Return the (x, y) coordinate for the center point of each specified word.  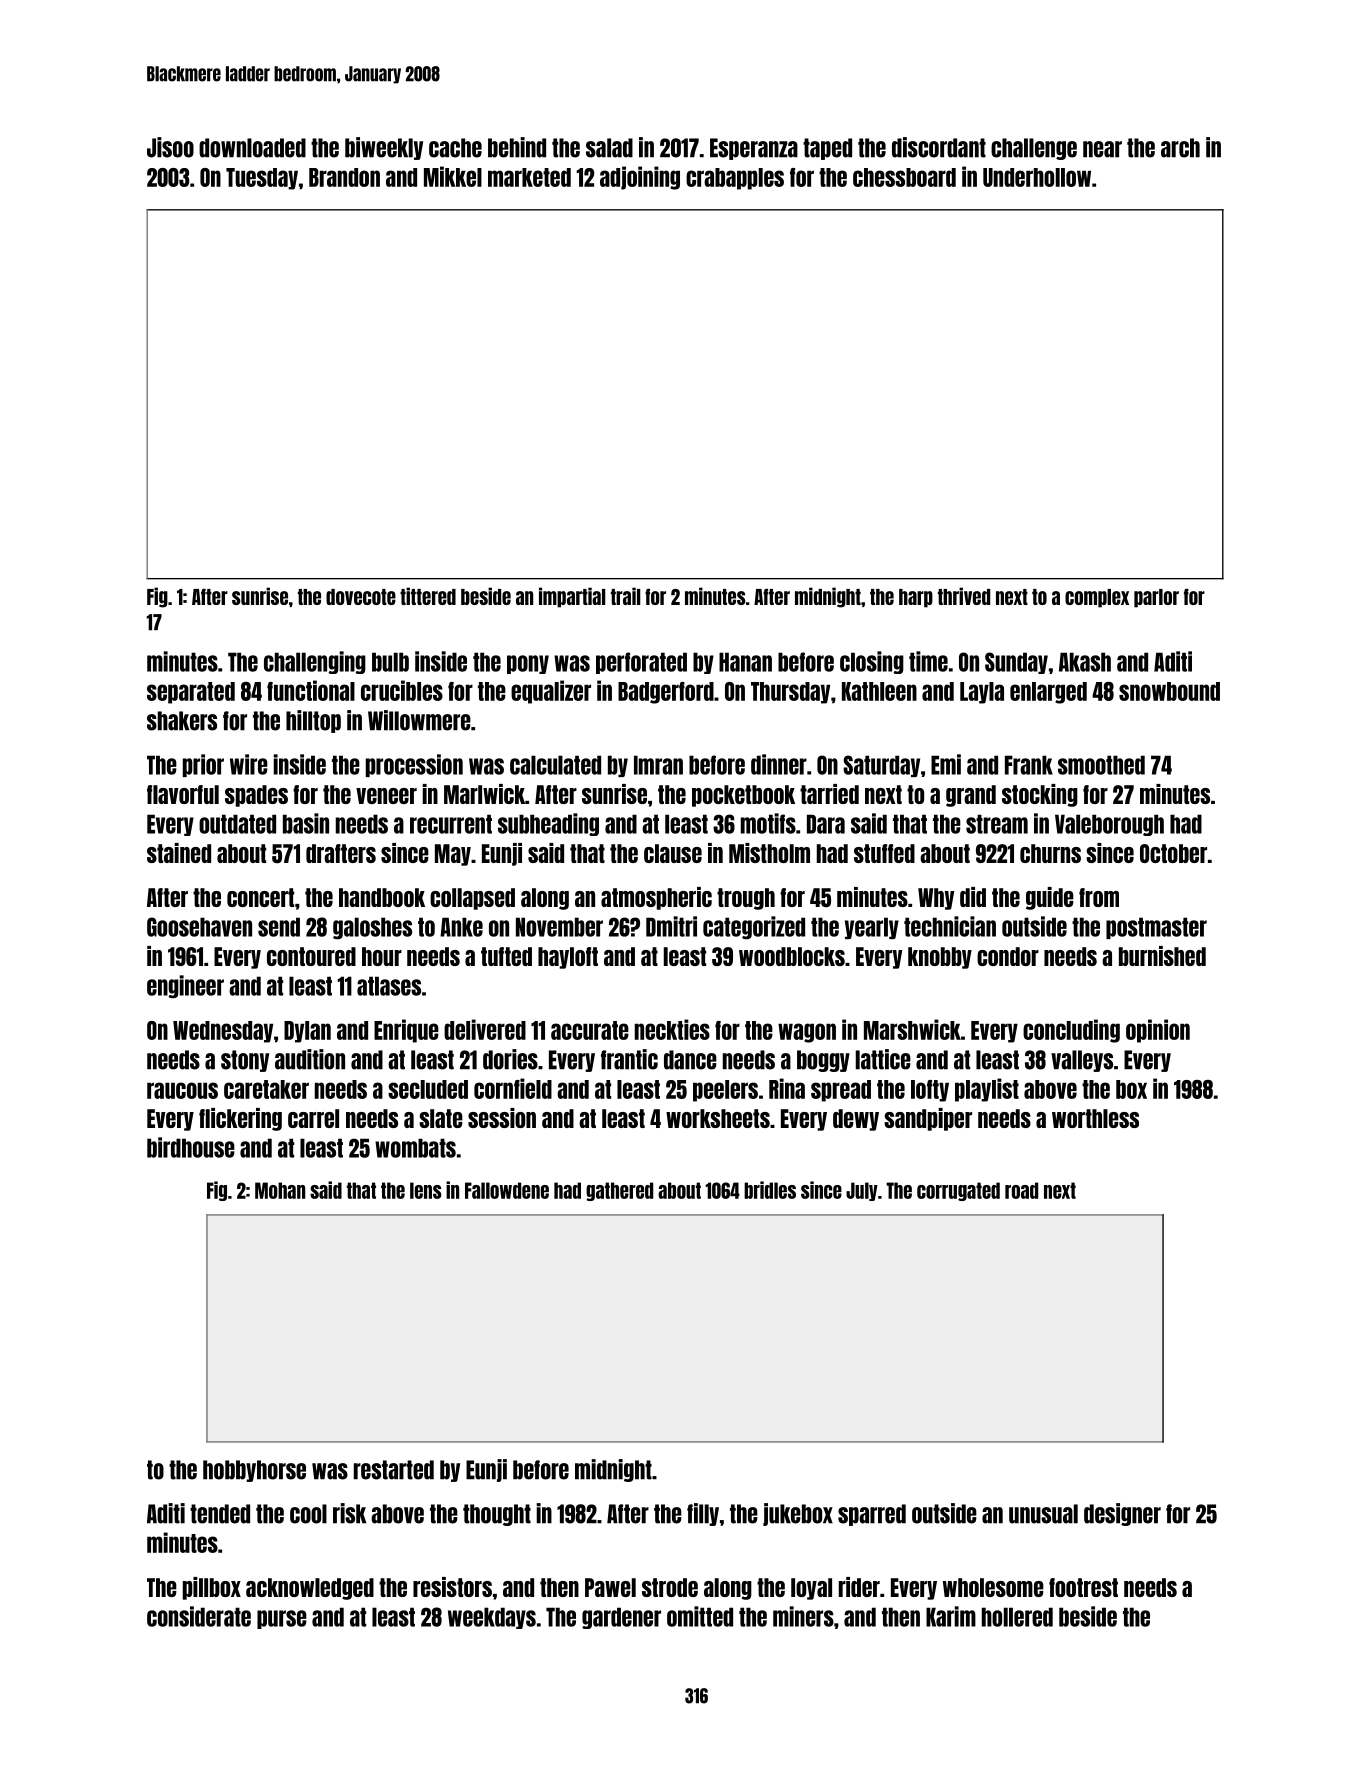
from (1099, 897)
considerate (199, 1616)
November (559, 927)
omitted (700, 1616)
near (1102, 149)
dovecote (361, 597)
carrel (313, 1118)
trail (626, 596)
